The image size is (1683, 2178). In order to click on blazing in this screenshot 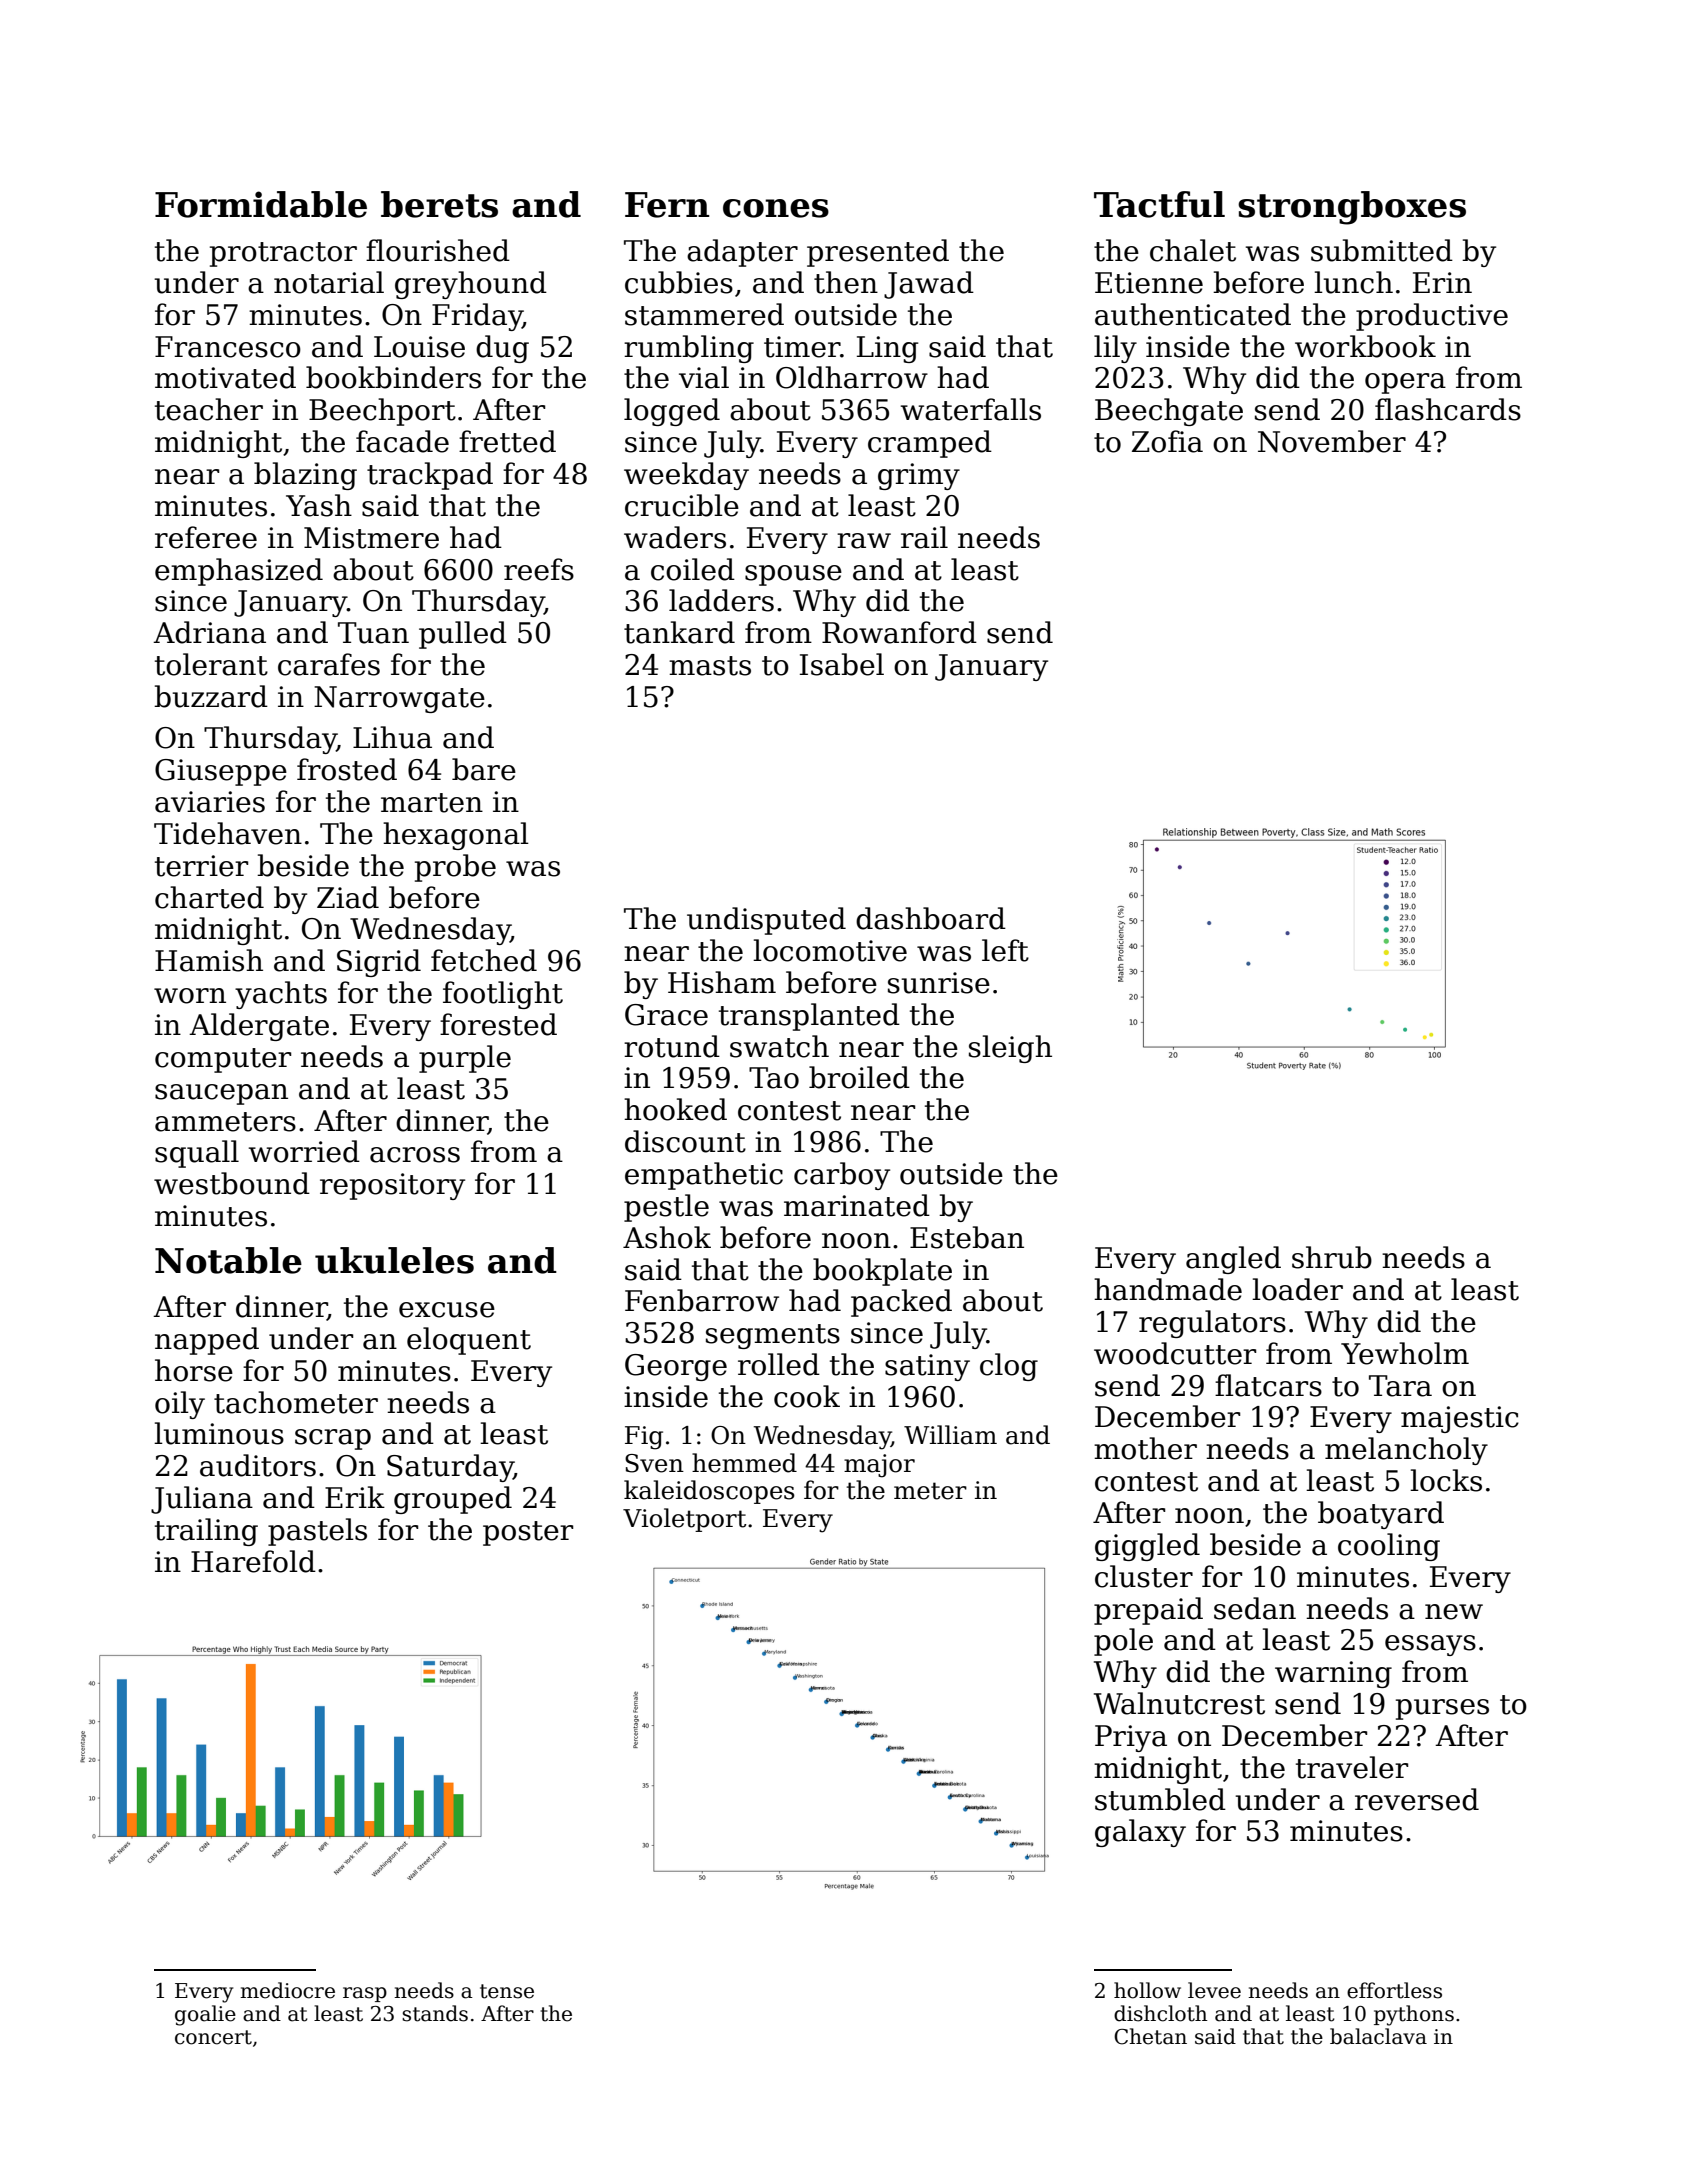, I will do `click(305, 476)`.
